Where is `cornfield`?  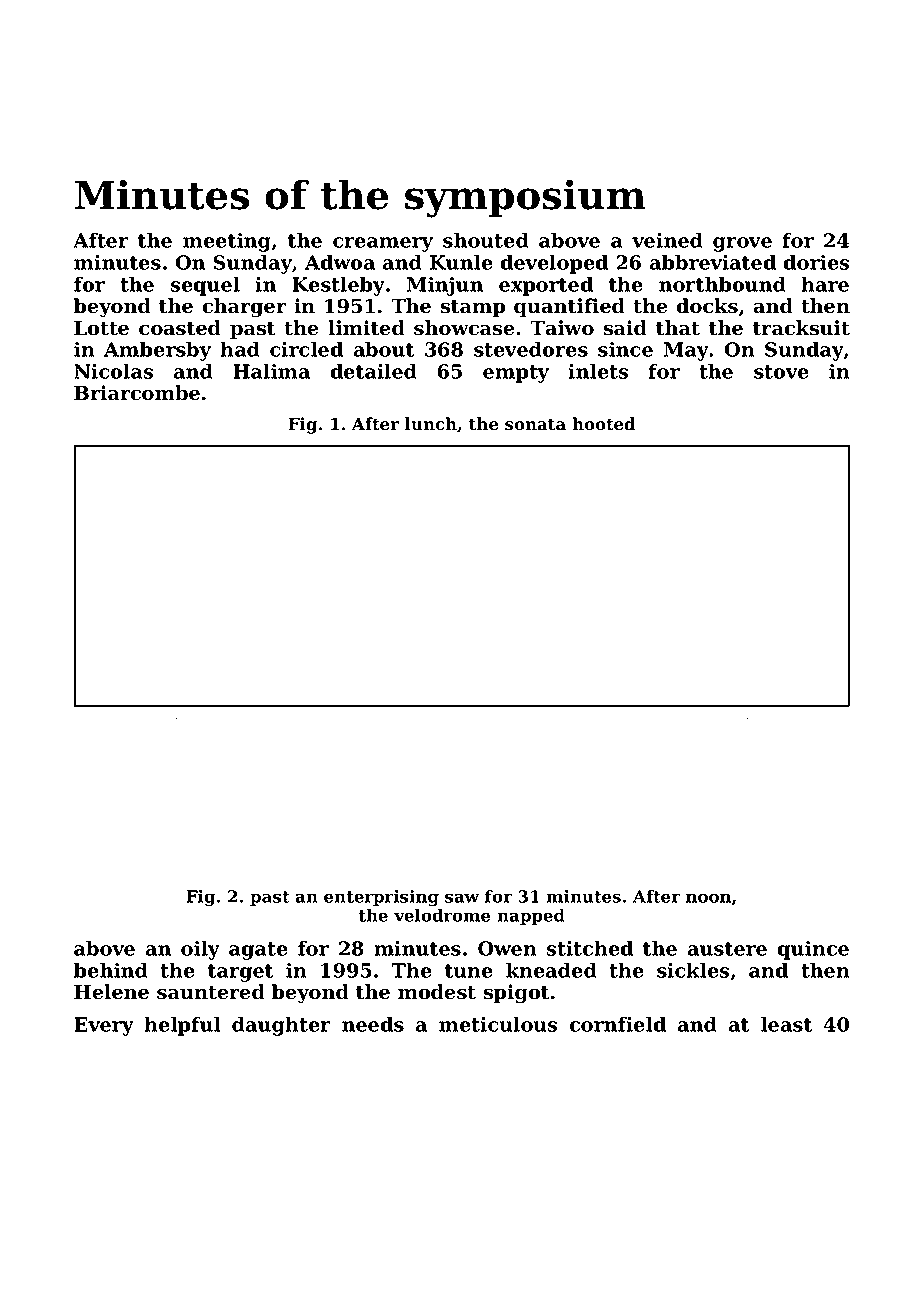 cornfield is located at coordinates (618, 1024).
